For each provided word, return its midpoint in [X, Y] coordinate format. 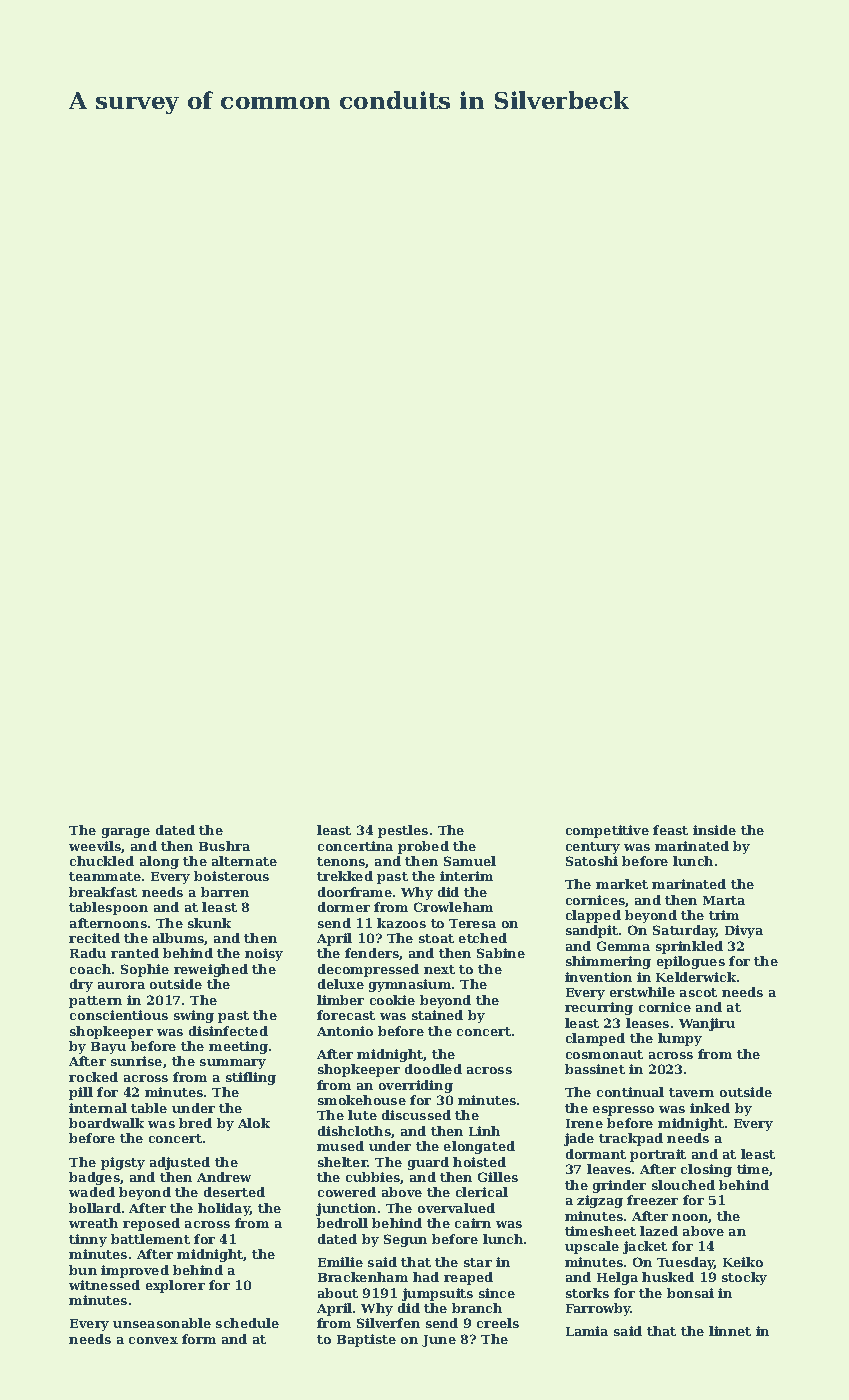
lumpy [680, 1039]
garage [126, 833]
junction [346, 1209]
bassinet [595, 1069]
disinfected [228, 1031]
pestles [403, 831]
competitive [607, 831]
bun [83, 1270]
